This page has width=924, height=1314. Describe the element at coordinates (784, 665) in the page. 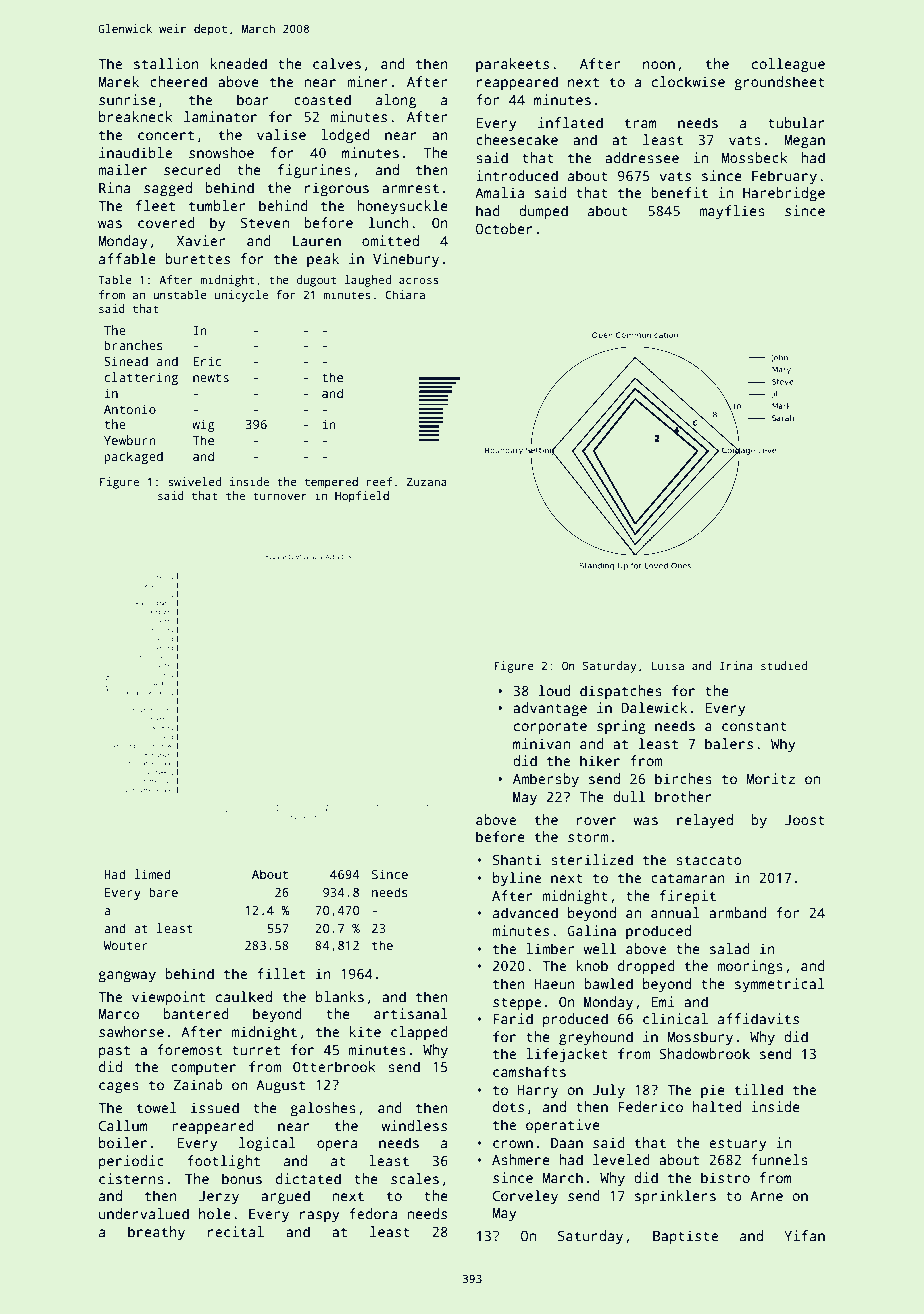

I see `studied` at that location.
